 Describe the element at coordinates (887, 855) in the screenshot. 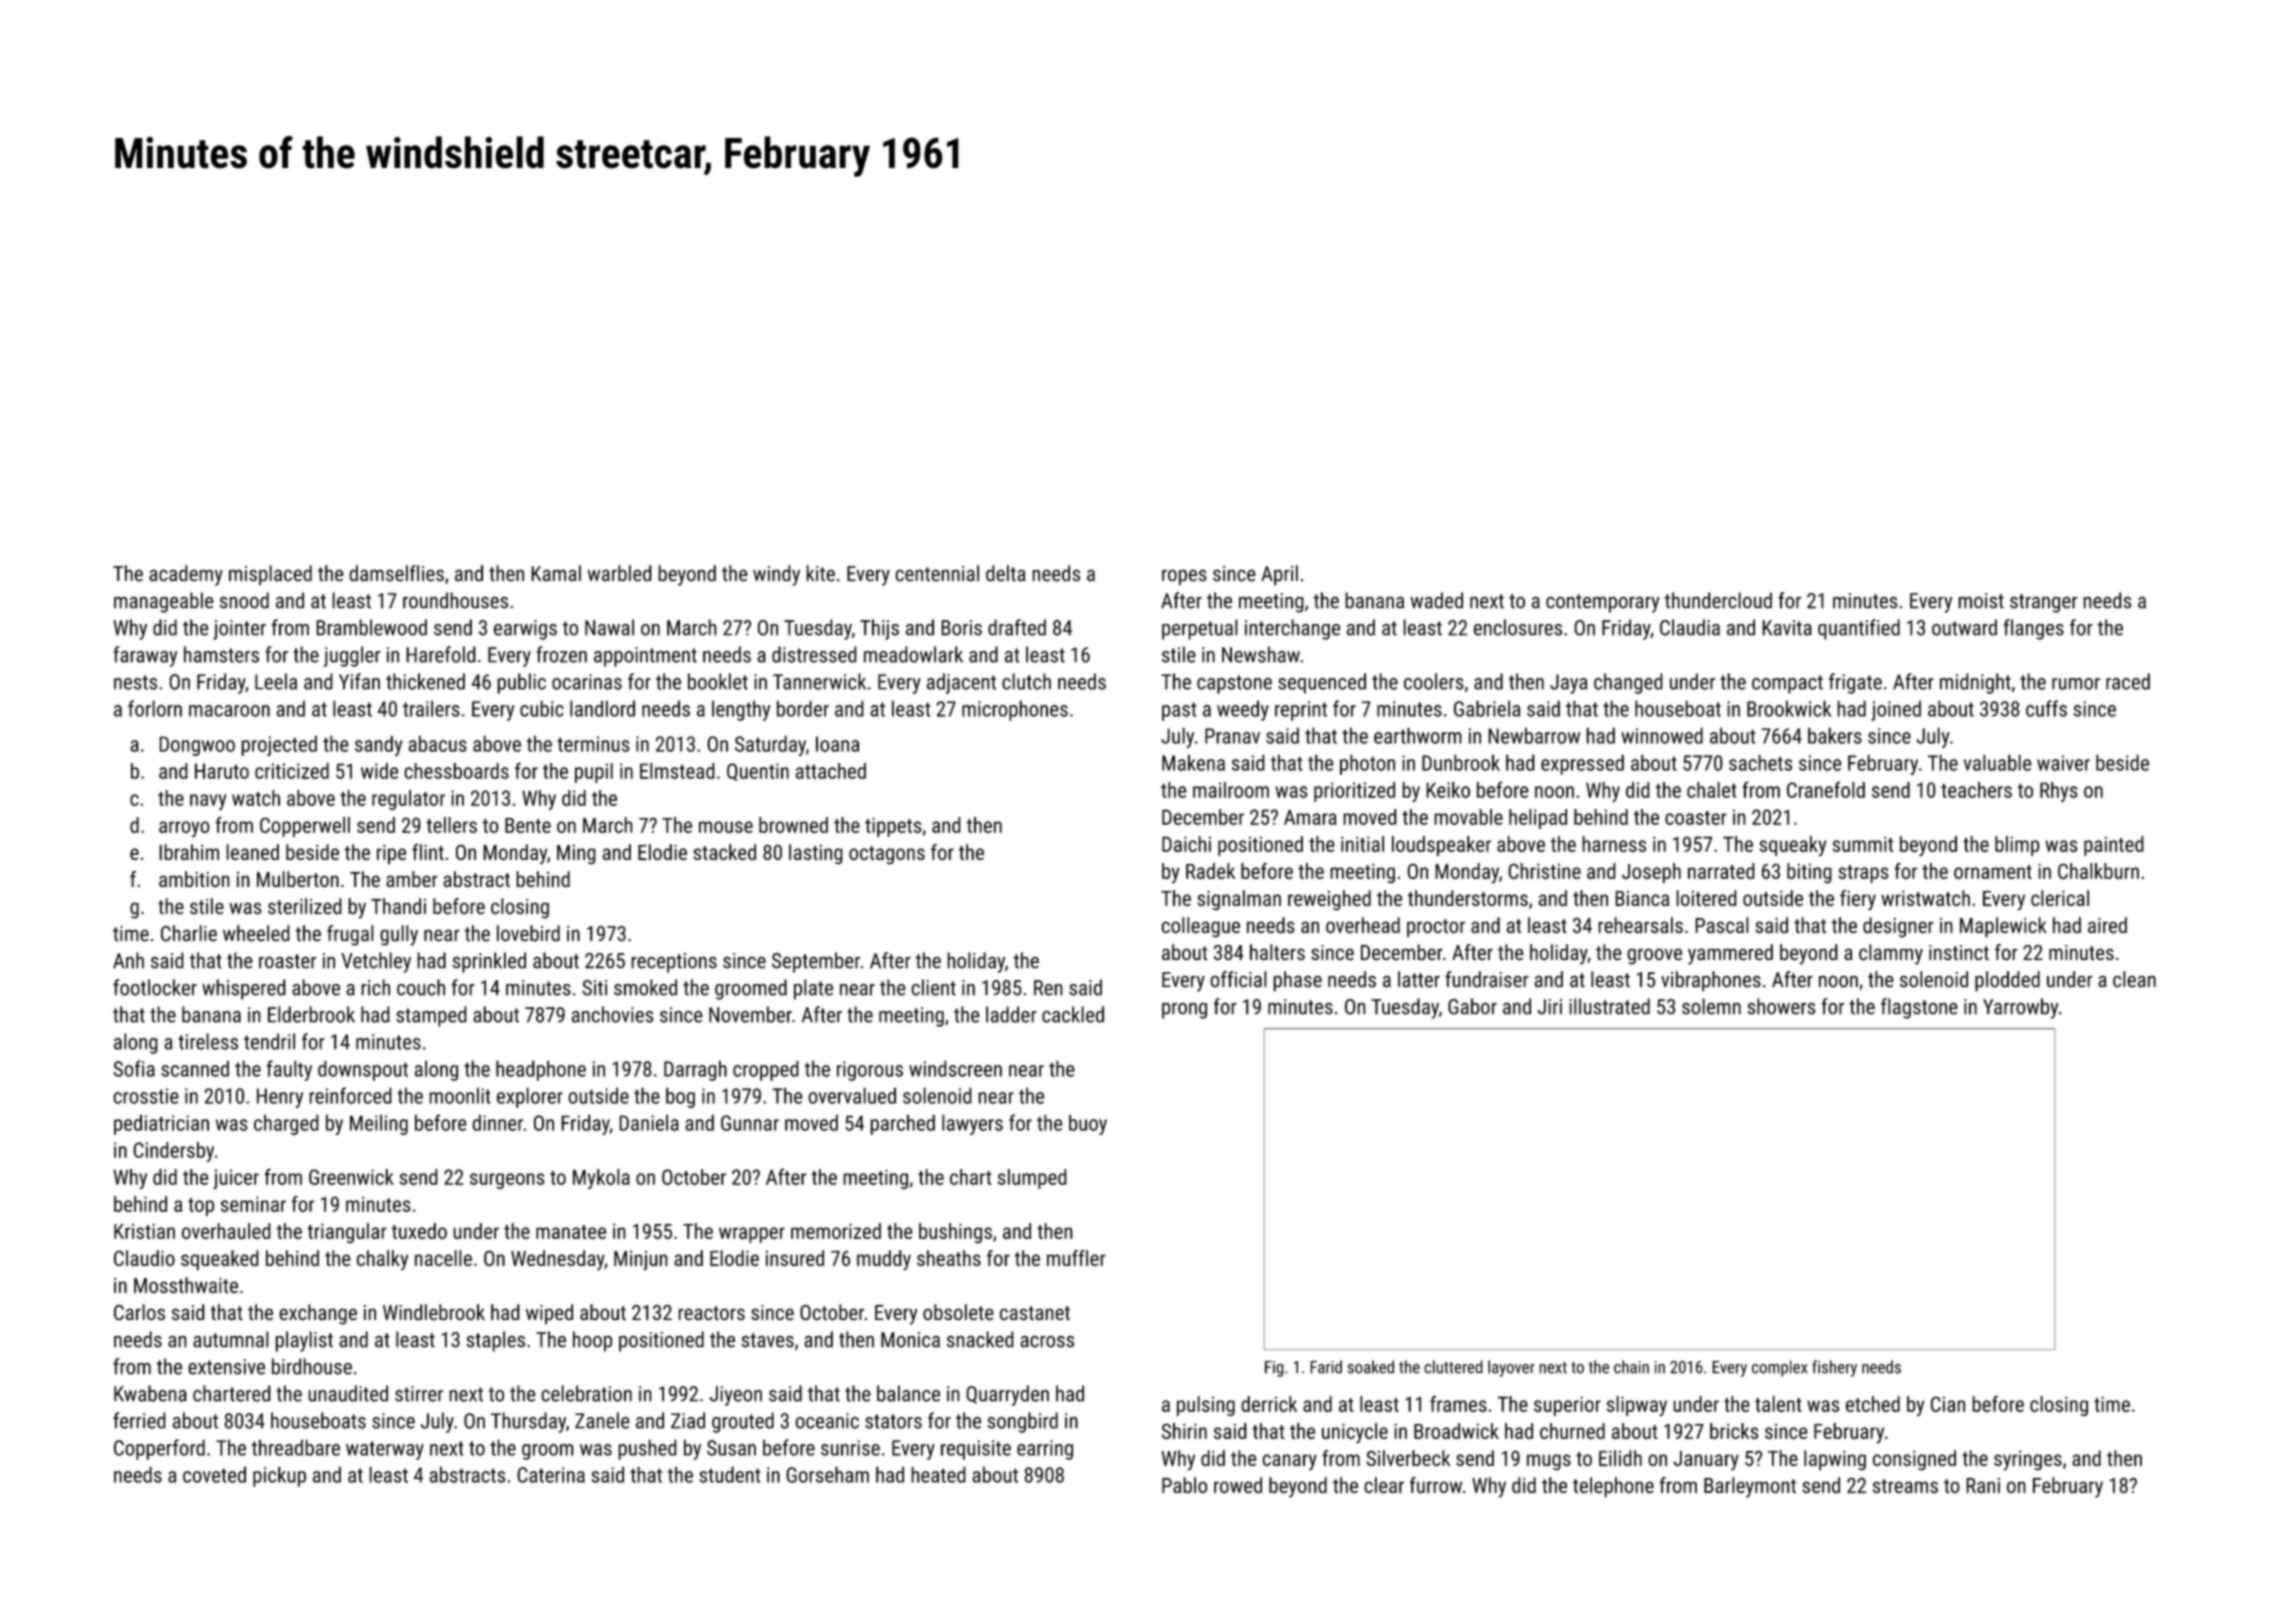

I see `octagons` at that location.
